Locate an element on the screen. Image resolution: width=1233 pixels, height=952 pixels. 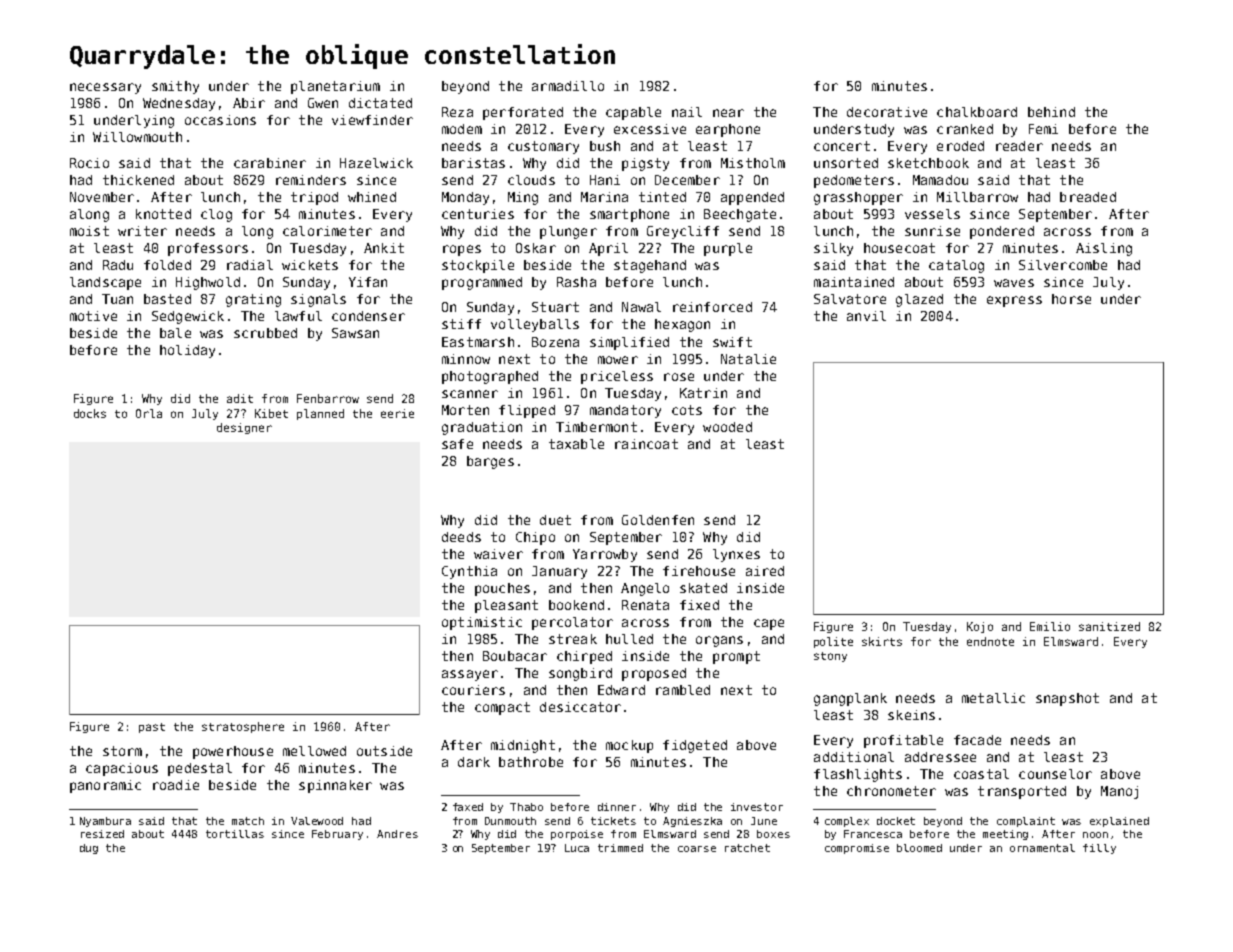
bathrobe is located at coordinates (531, 762).
